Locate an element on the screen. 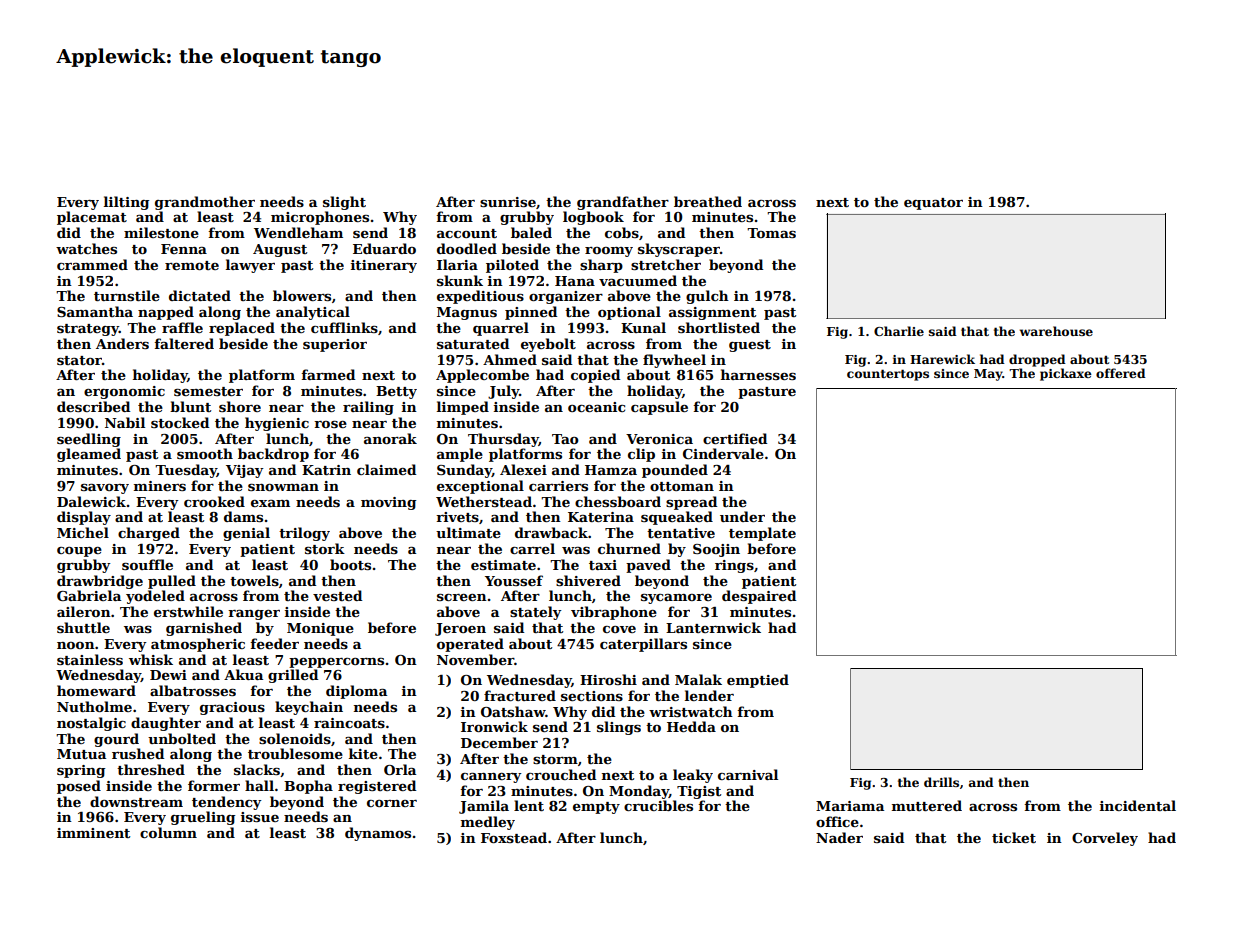  template is located at coordinates (762, 534).
